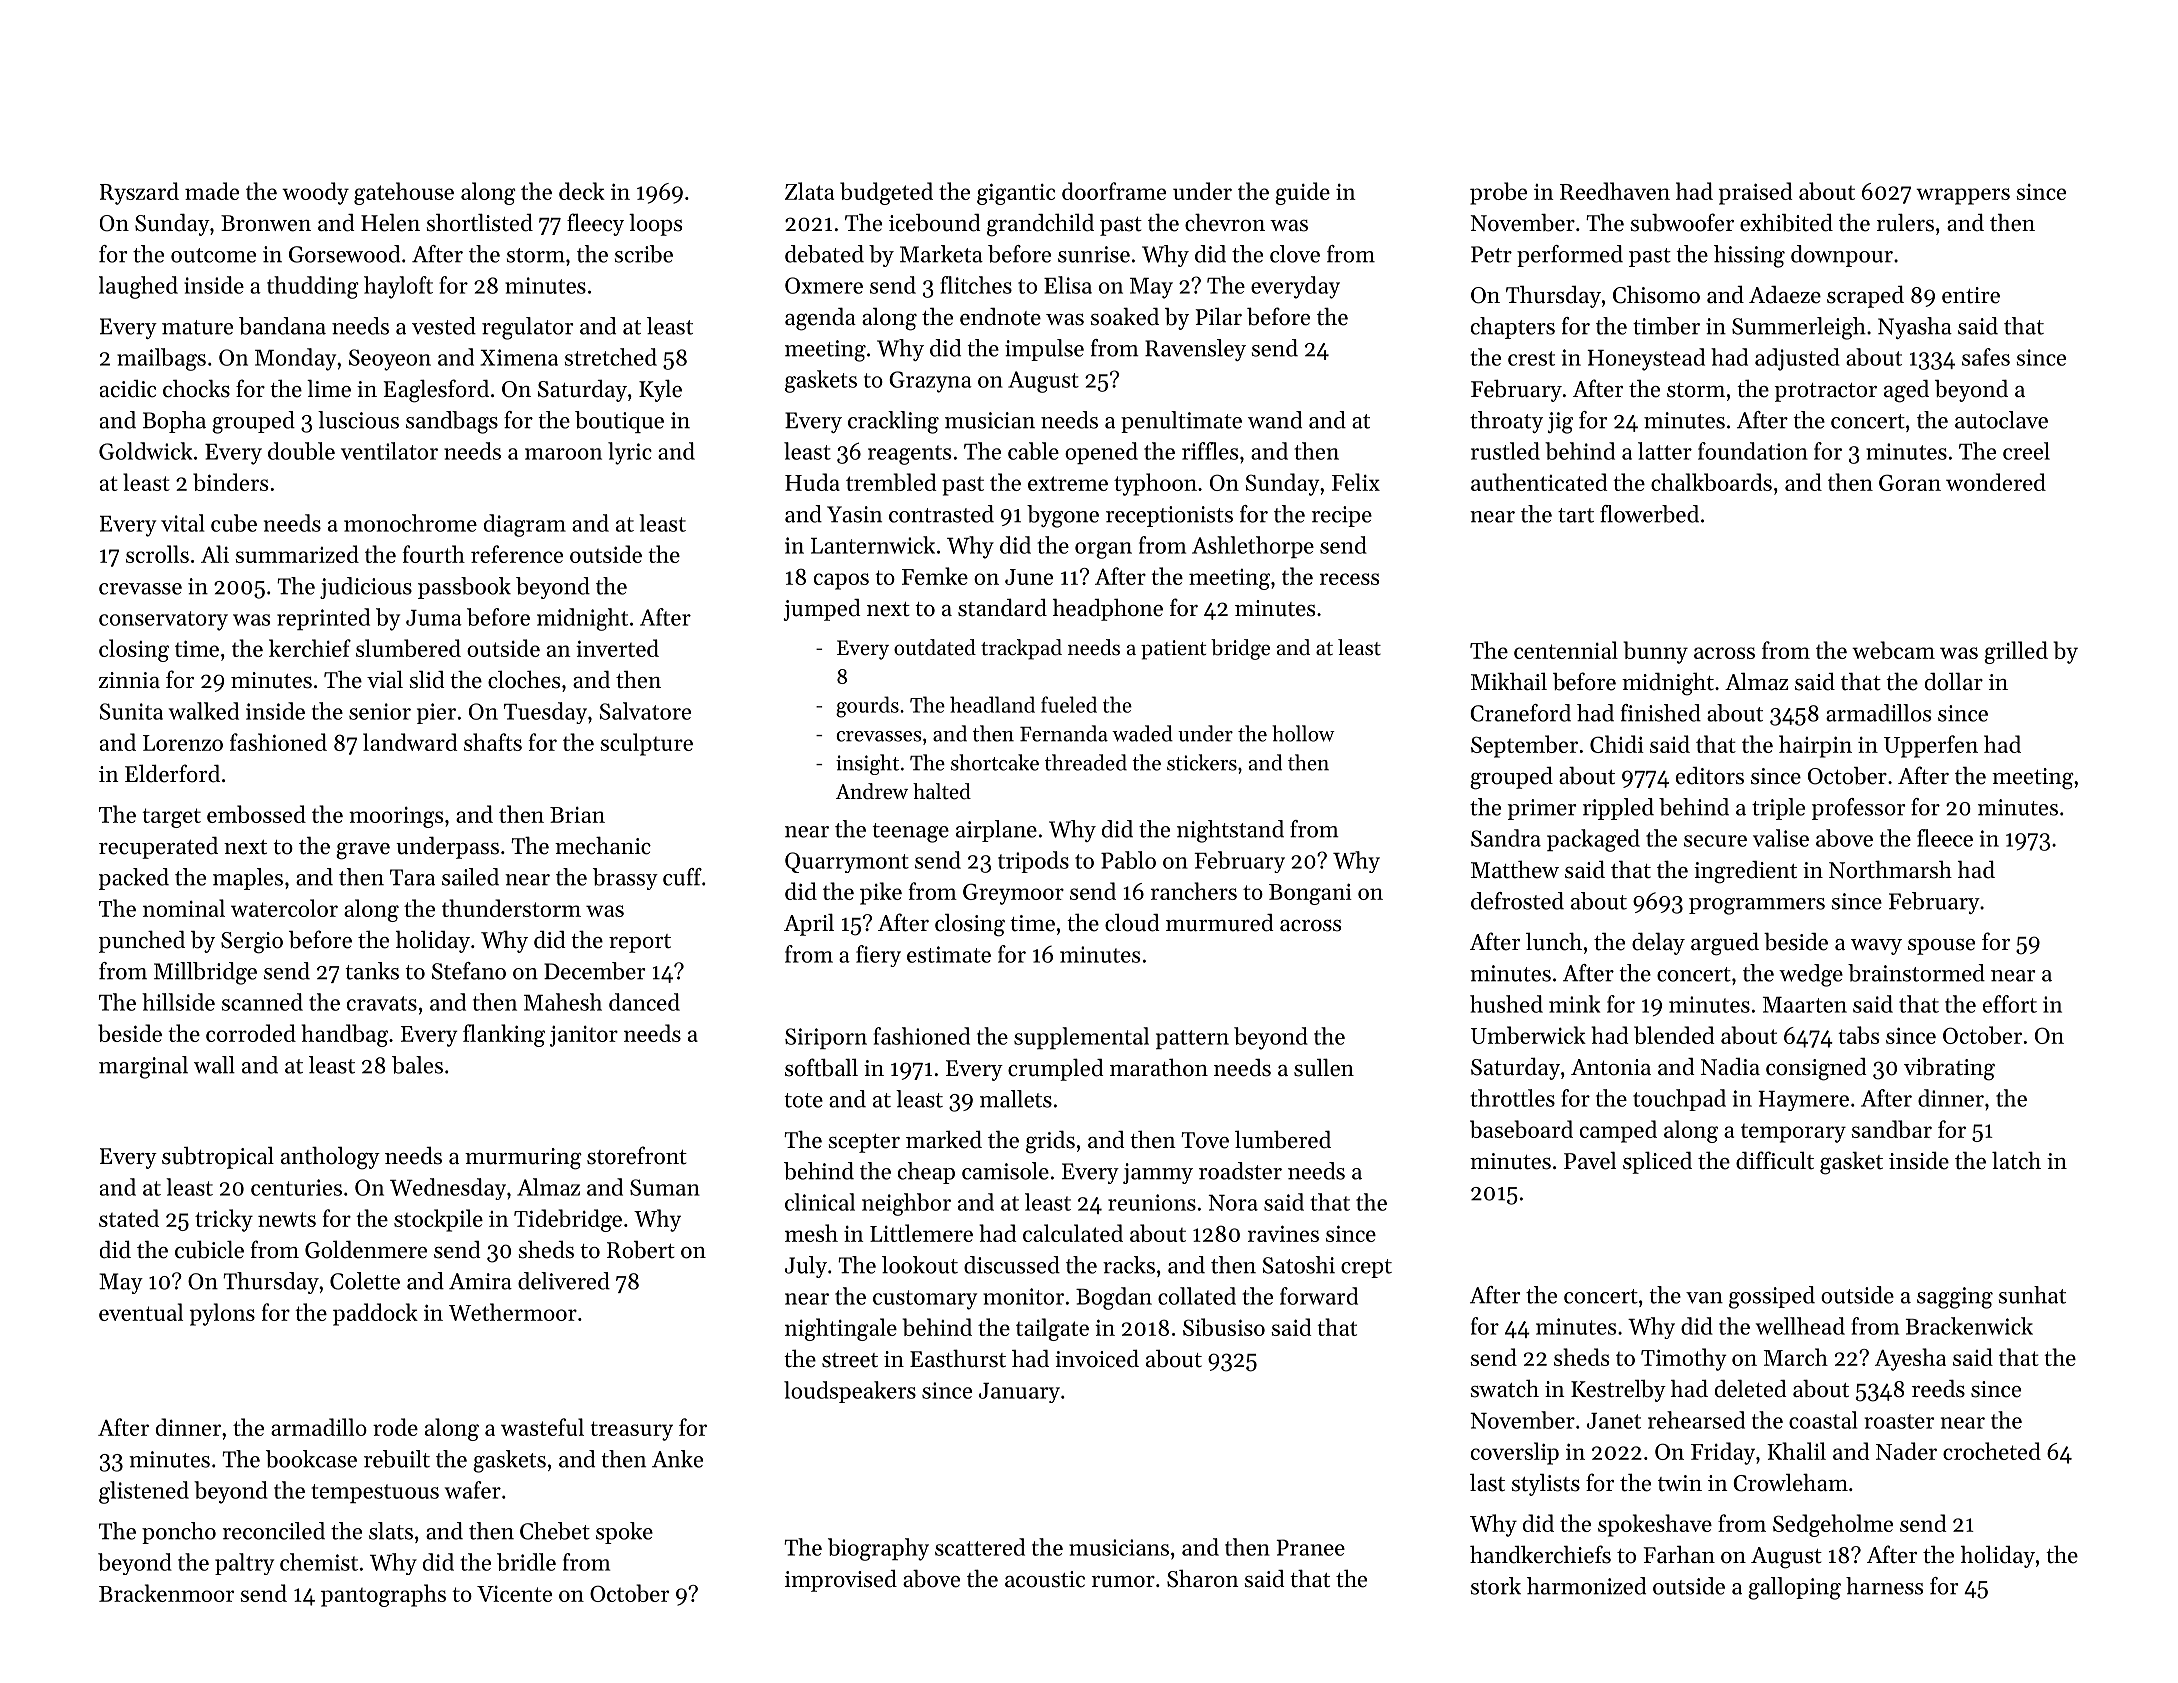  What do you see at coordinates (850, 1360) in the document?
I see `street` at bounding box center [850, 1360].
